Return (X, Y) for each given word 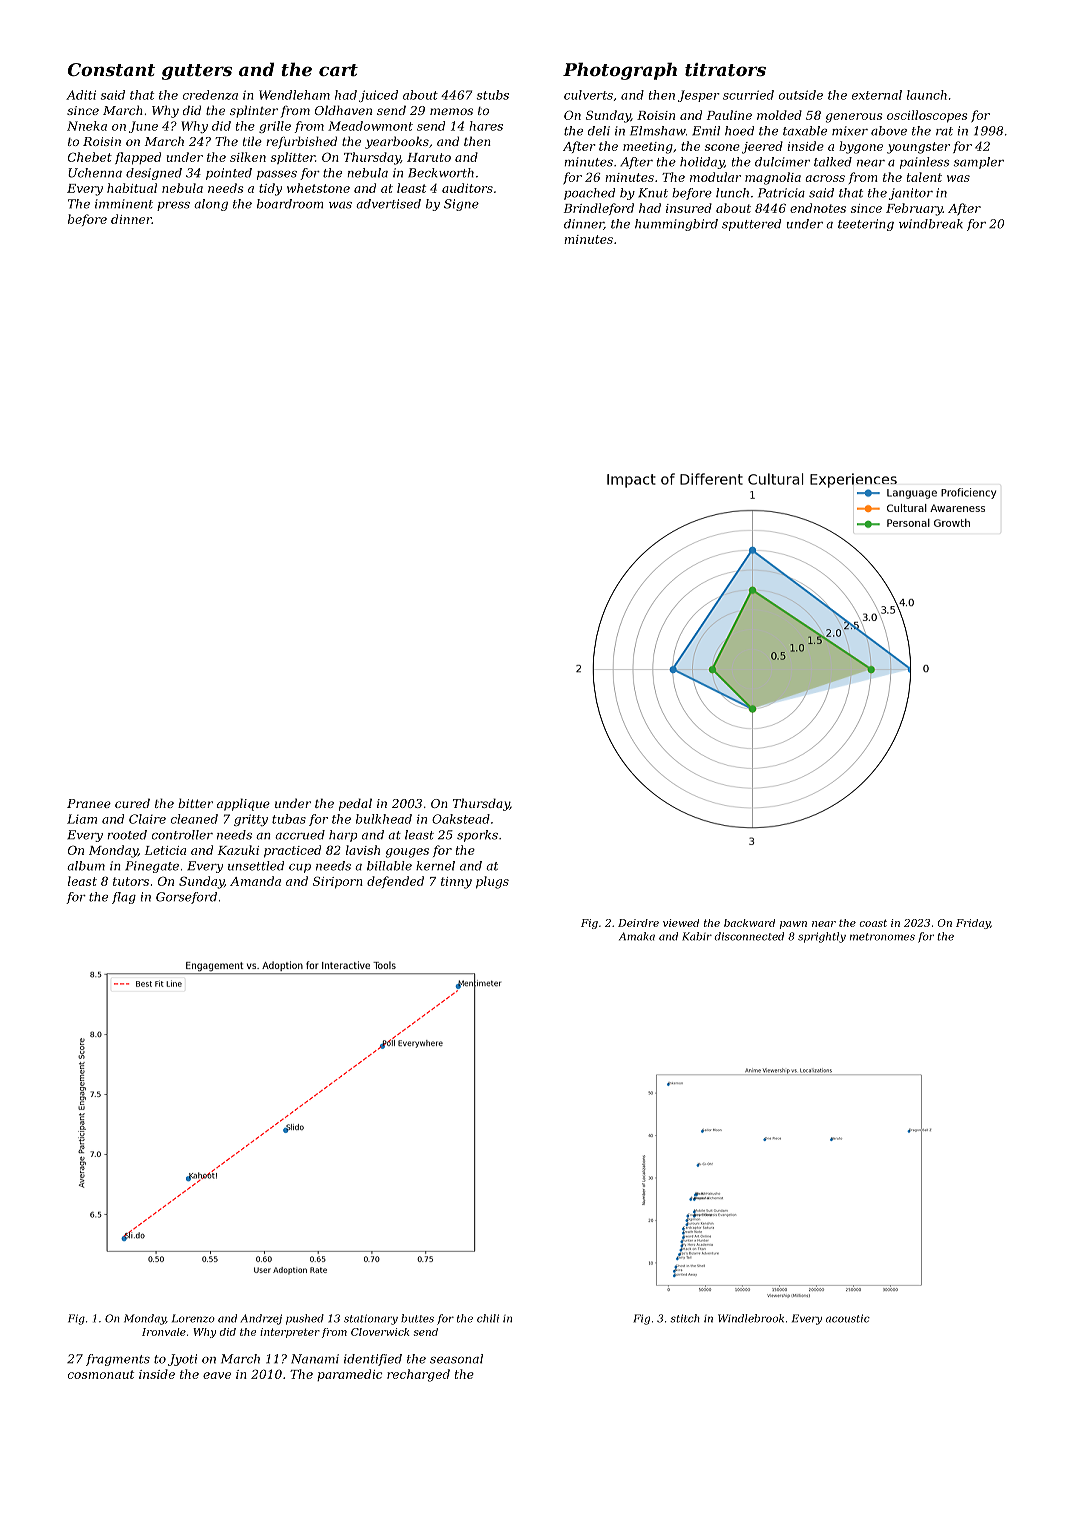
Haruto (429, 157)
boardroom (290, 204)
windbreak (931, 224)
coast (873, 923)
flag (124, 898)
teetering (866, 225)
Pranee (89, 803)
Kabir (697, 936)
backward (749, 923)
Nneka (87, 126)
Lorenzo (193, 1318)
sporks (477, 836)
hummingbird (676, 225)
